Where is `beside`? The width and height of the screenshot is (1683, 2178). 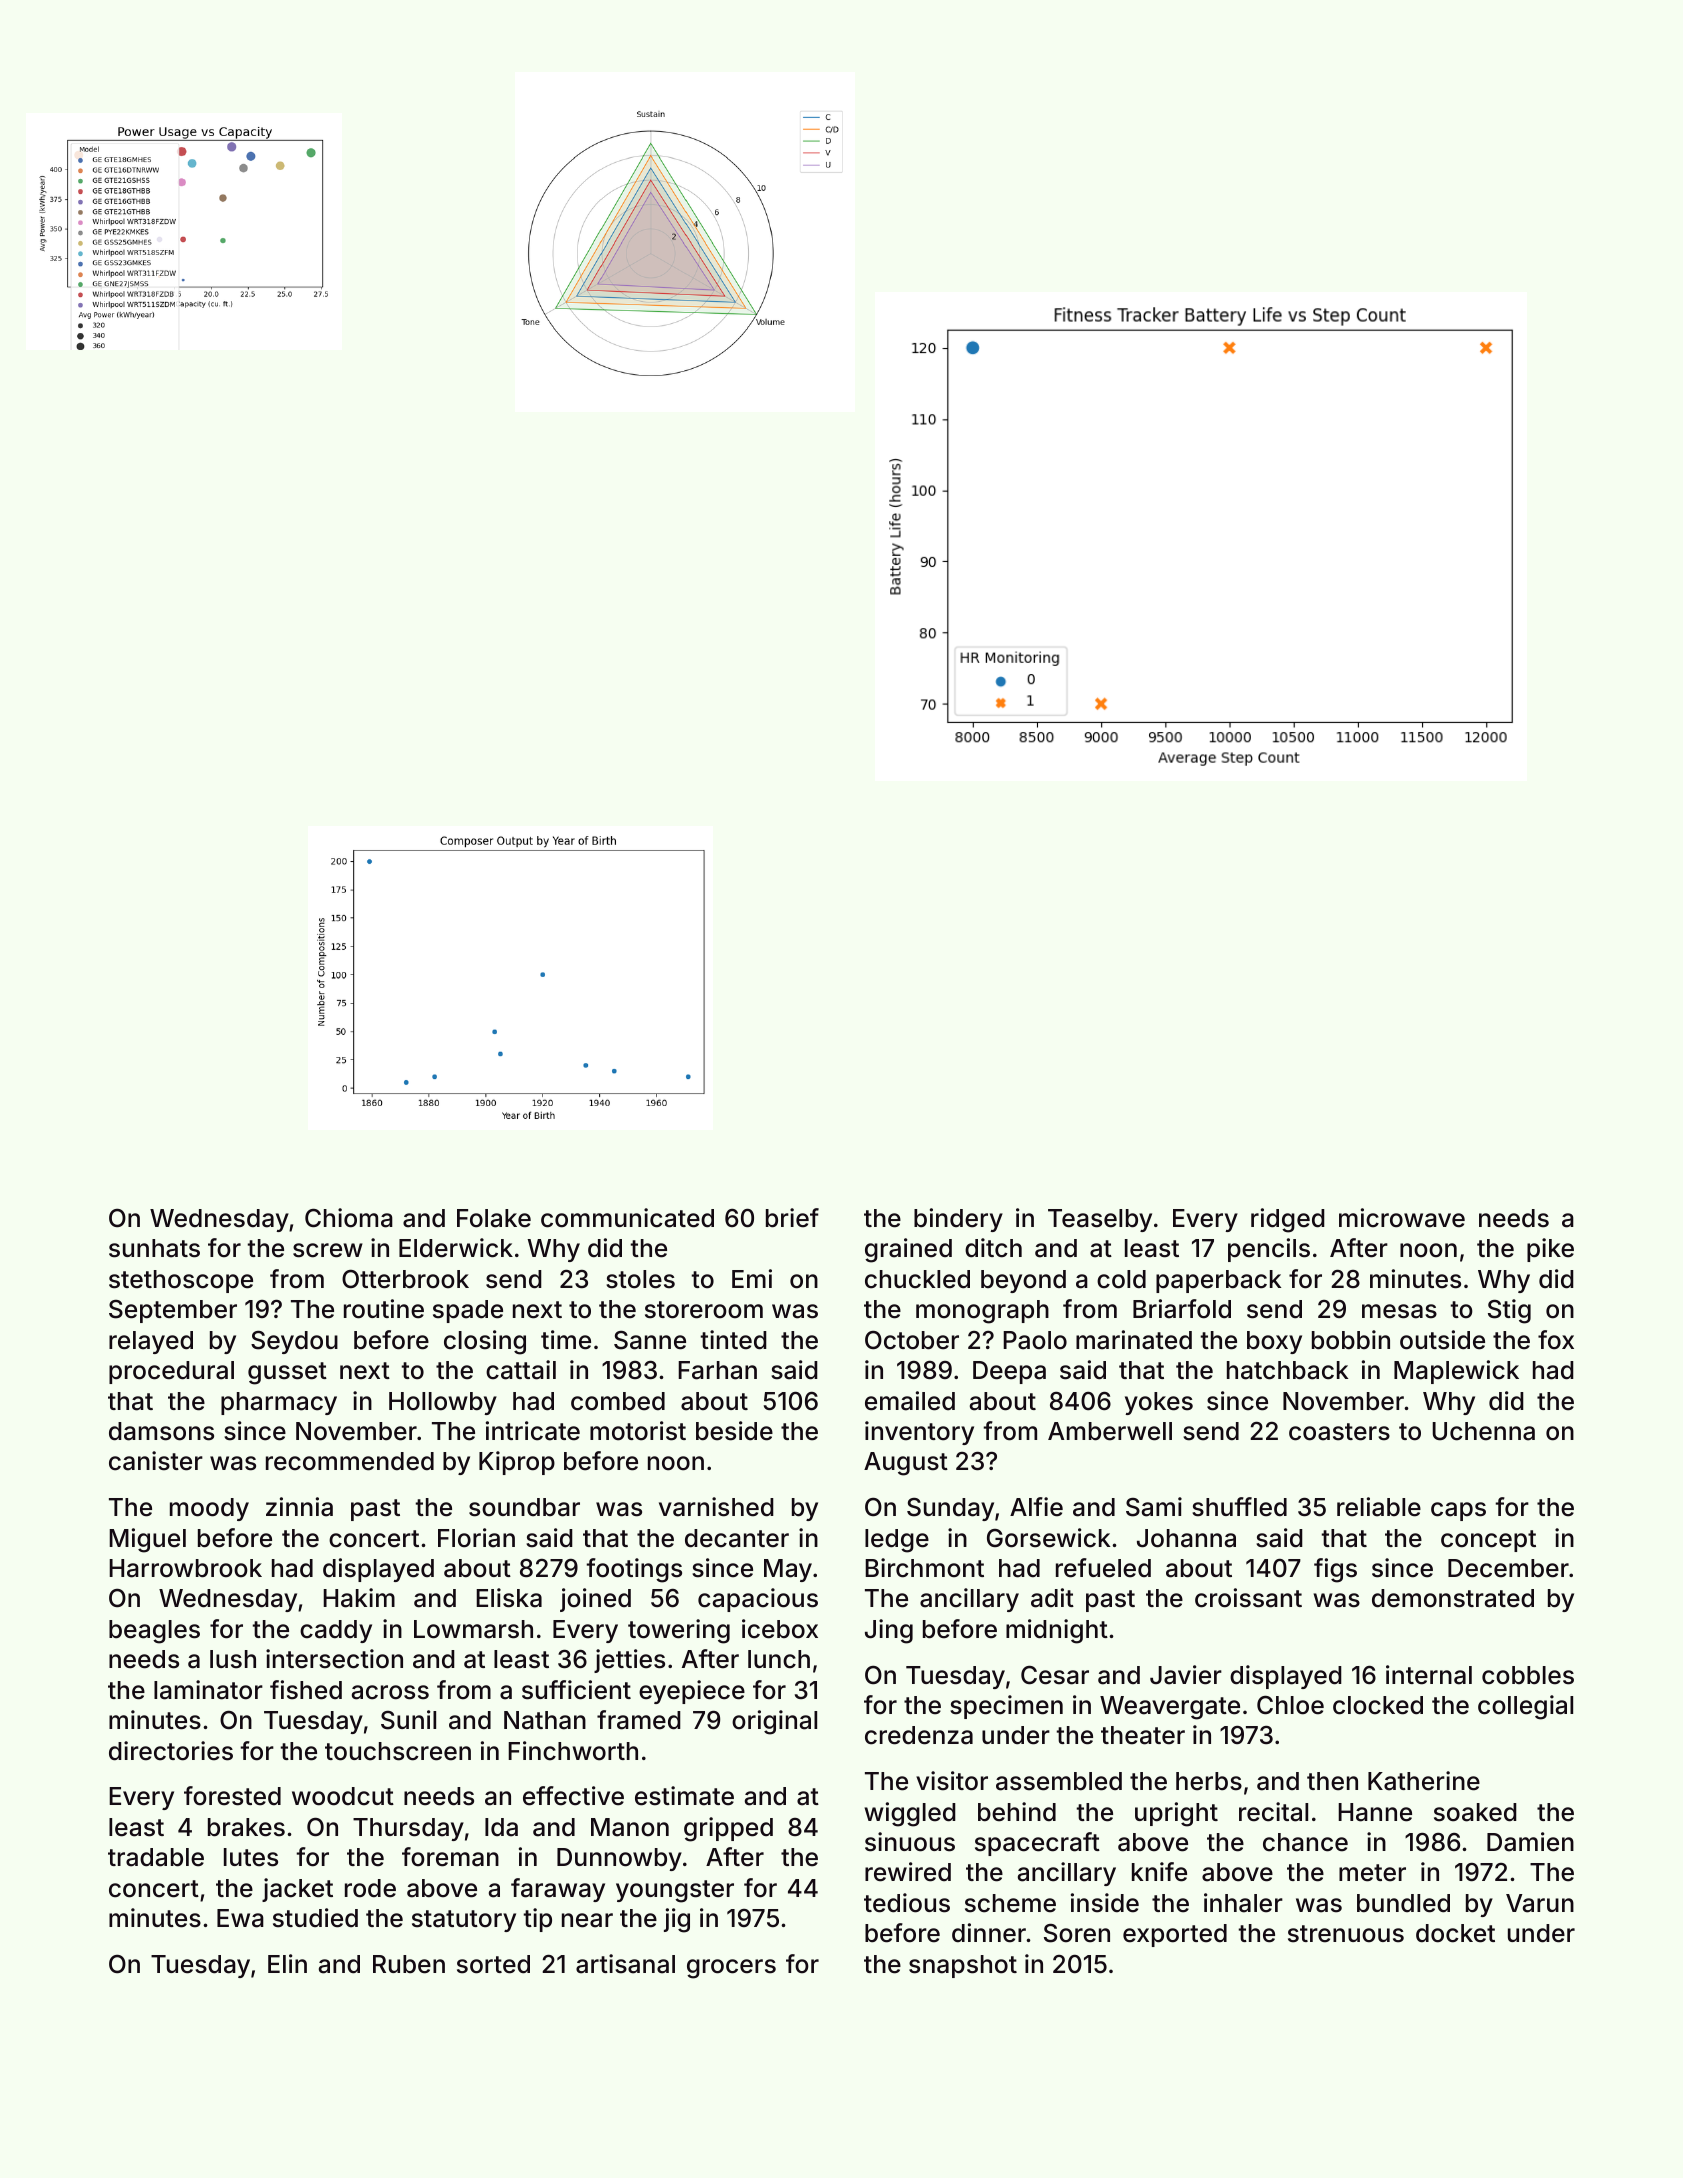 beside is located at coordinates (734, 1431).
